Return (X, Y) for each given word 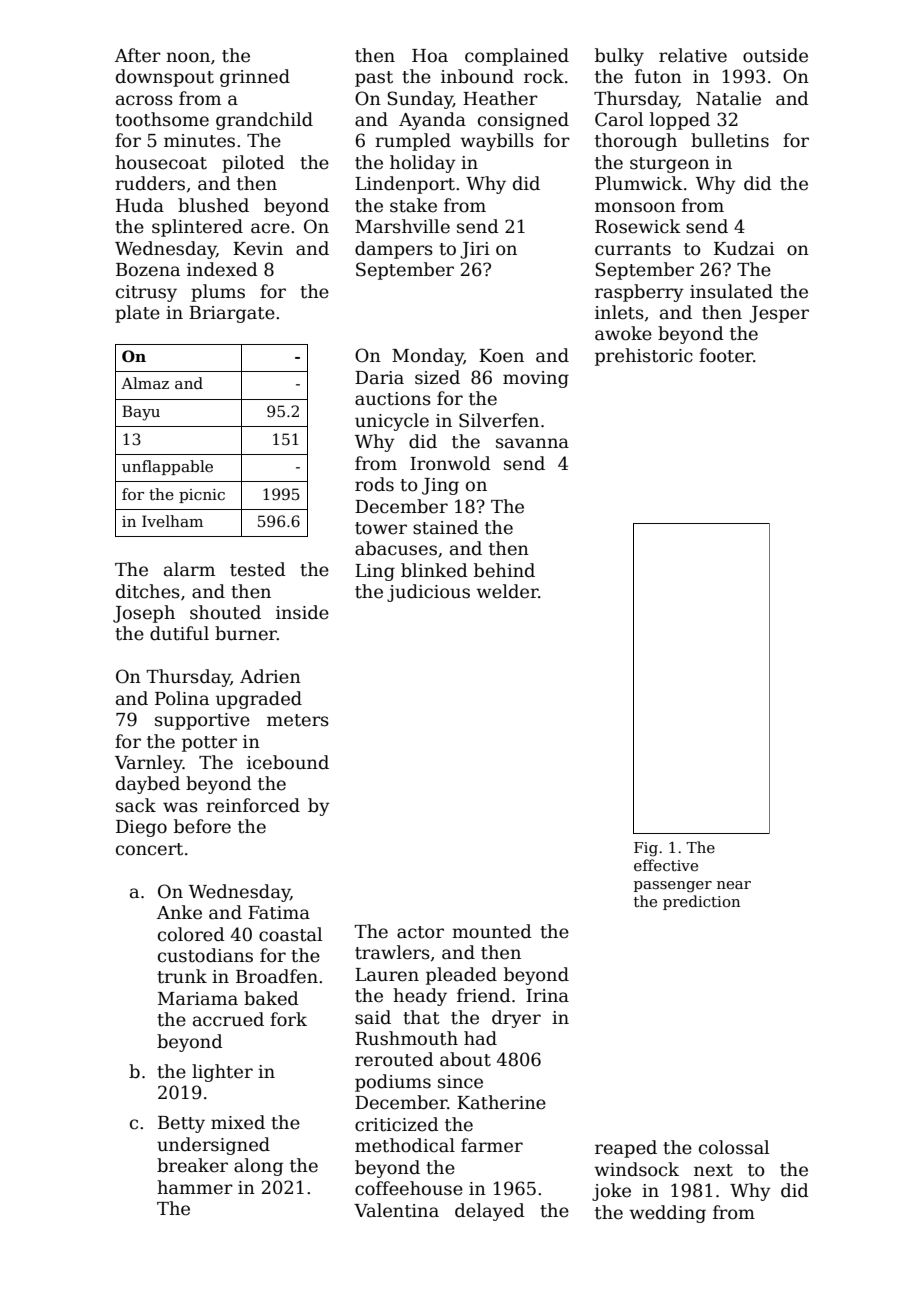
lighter (222, 1073)
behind (504, 570)
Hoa (430, 56)
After (138, 55)
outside (775, 55)
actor (420, 932)
